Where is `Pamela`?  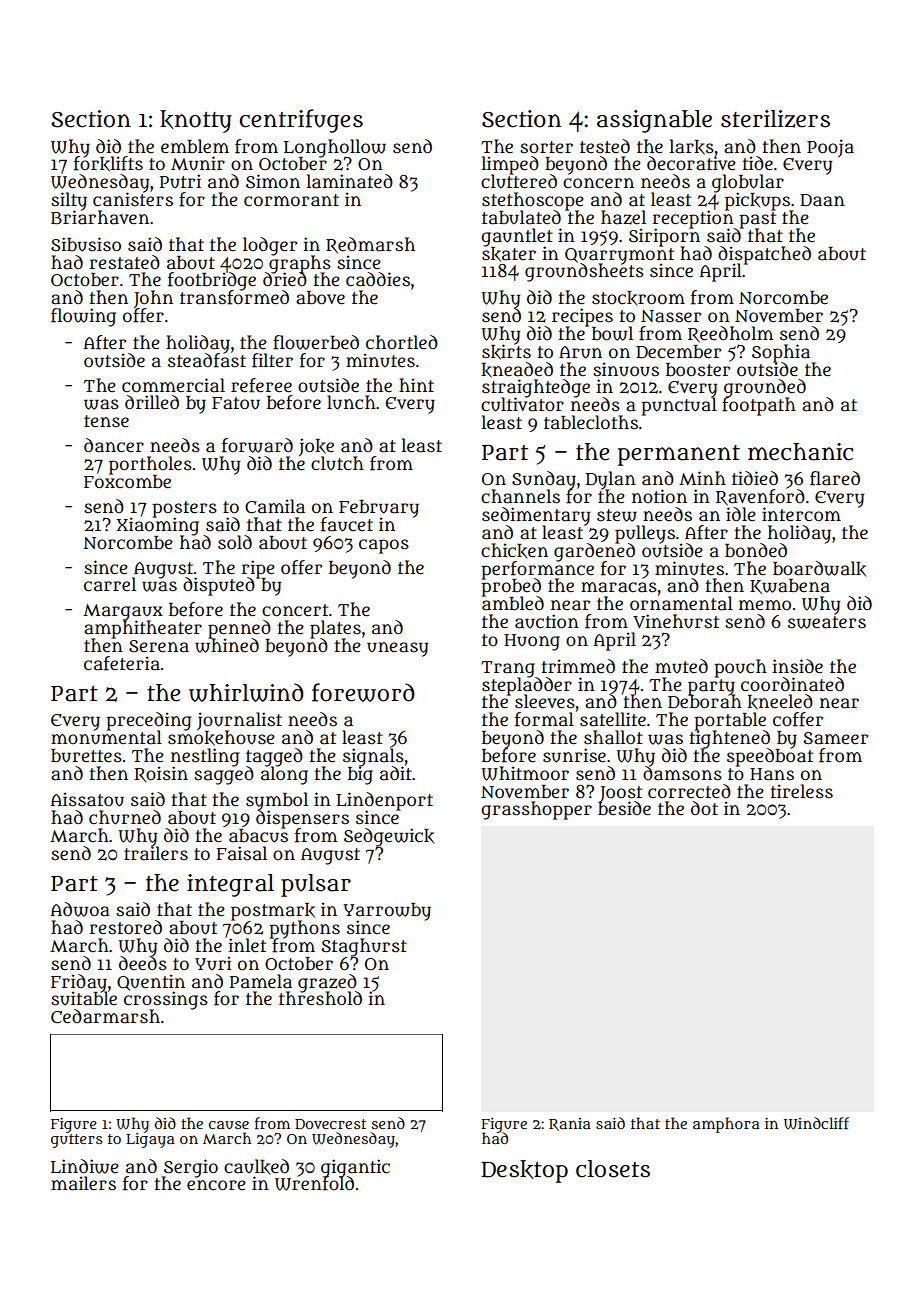
Pamela is located at coordinates (261, 981).
